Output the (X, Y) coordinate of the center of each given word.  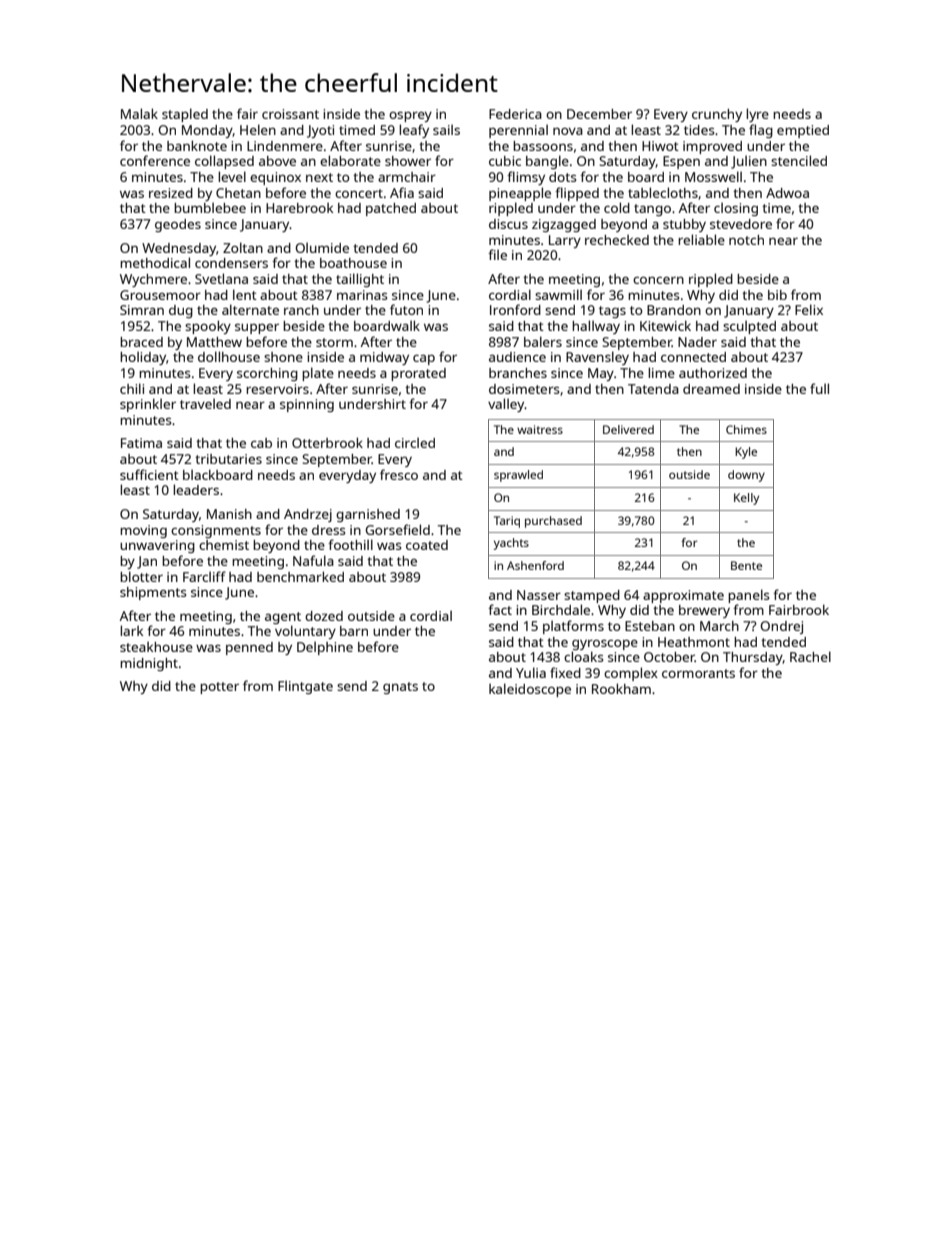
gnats (400, 688)
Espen (681, 162)
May (601, 374)
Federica (515, 114)
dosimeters (524, 389)
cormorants (698, 673)
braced (141, 342)
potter (219, 688)
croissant (290, 114)
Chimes (746, 429)
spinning (307, 405)
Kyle (746, 453)
